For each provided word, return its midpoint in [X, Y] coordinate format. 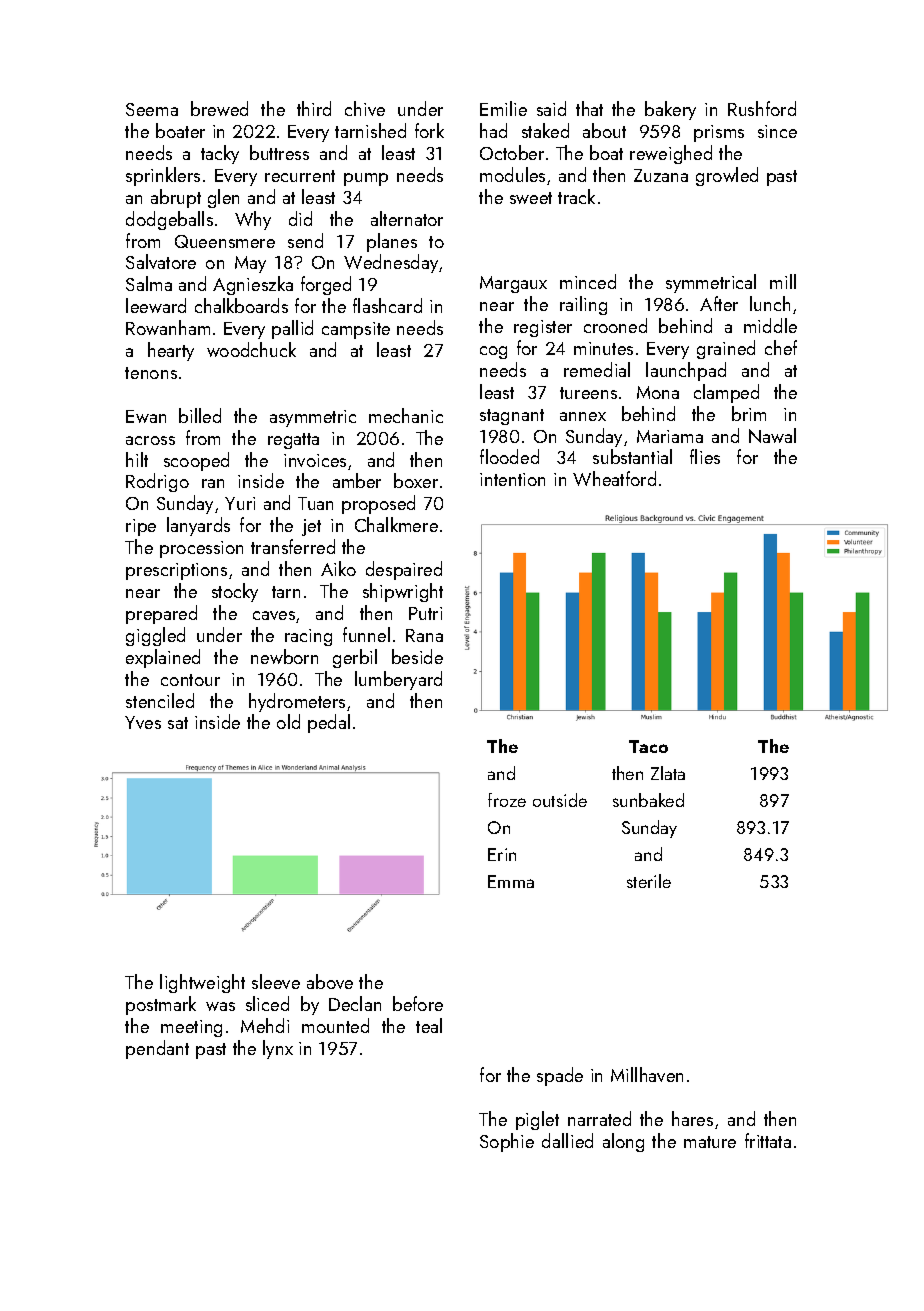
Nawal [772, 435]
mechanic [406, 415]
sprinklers [163, 176]
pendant [157, 1049]
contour [190, 680]
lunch [770, 303]
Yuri [240, 503]
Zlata [668, 773]
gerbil [355, 658]
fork [429, 130]
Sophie [507, 1142]
